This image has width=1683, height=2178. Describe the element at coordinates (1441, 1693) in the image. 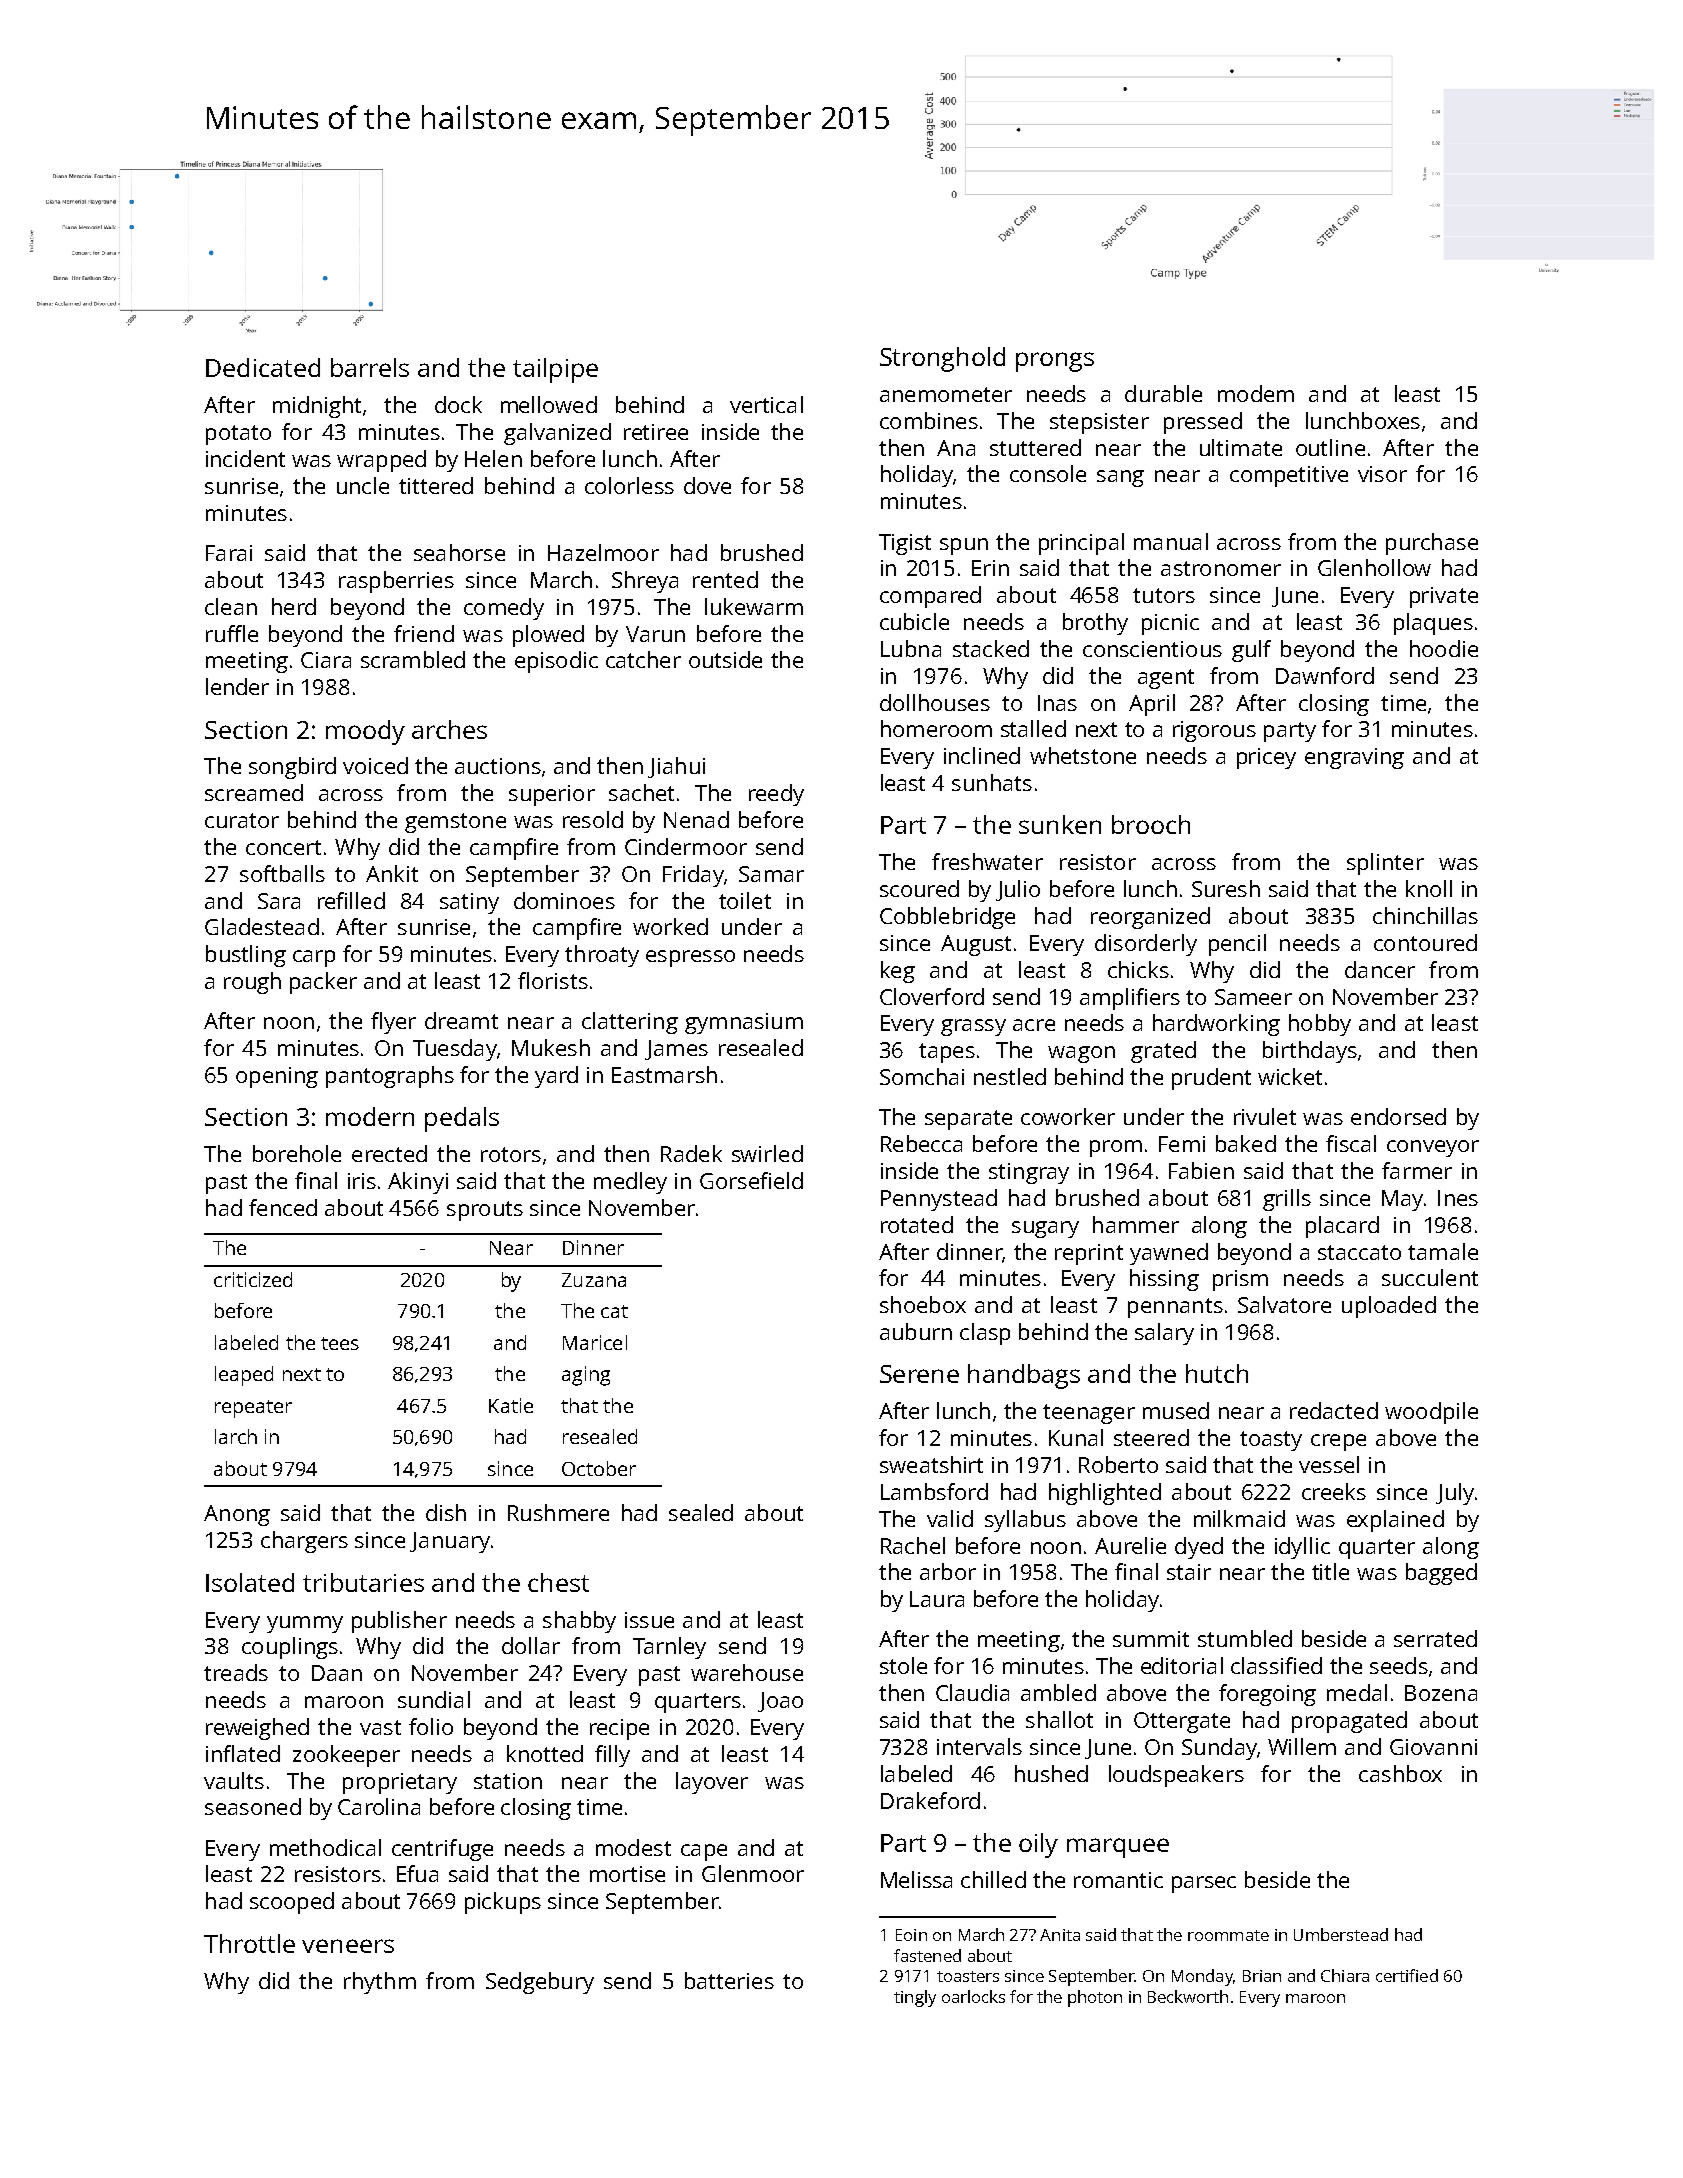

I see `Bozena` at that location.
